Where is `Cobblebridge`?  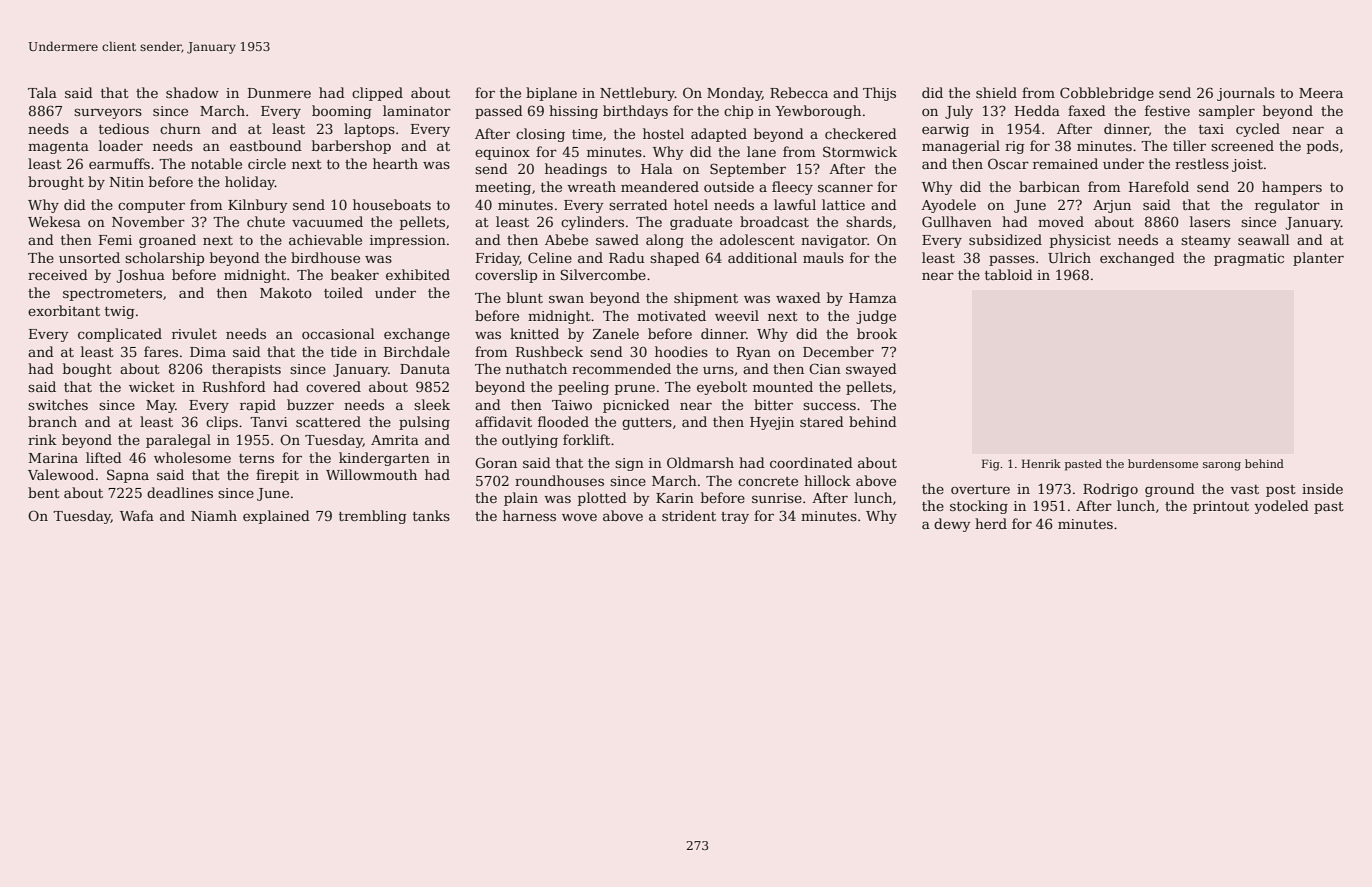 Cobblebridge is located at coordinates (1107, 94).
